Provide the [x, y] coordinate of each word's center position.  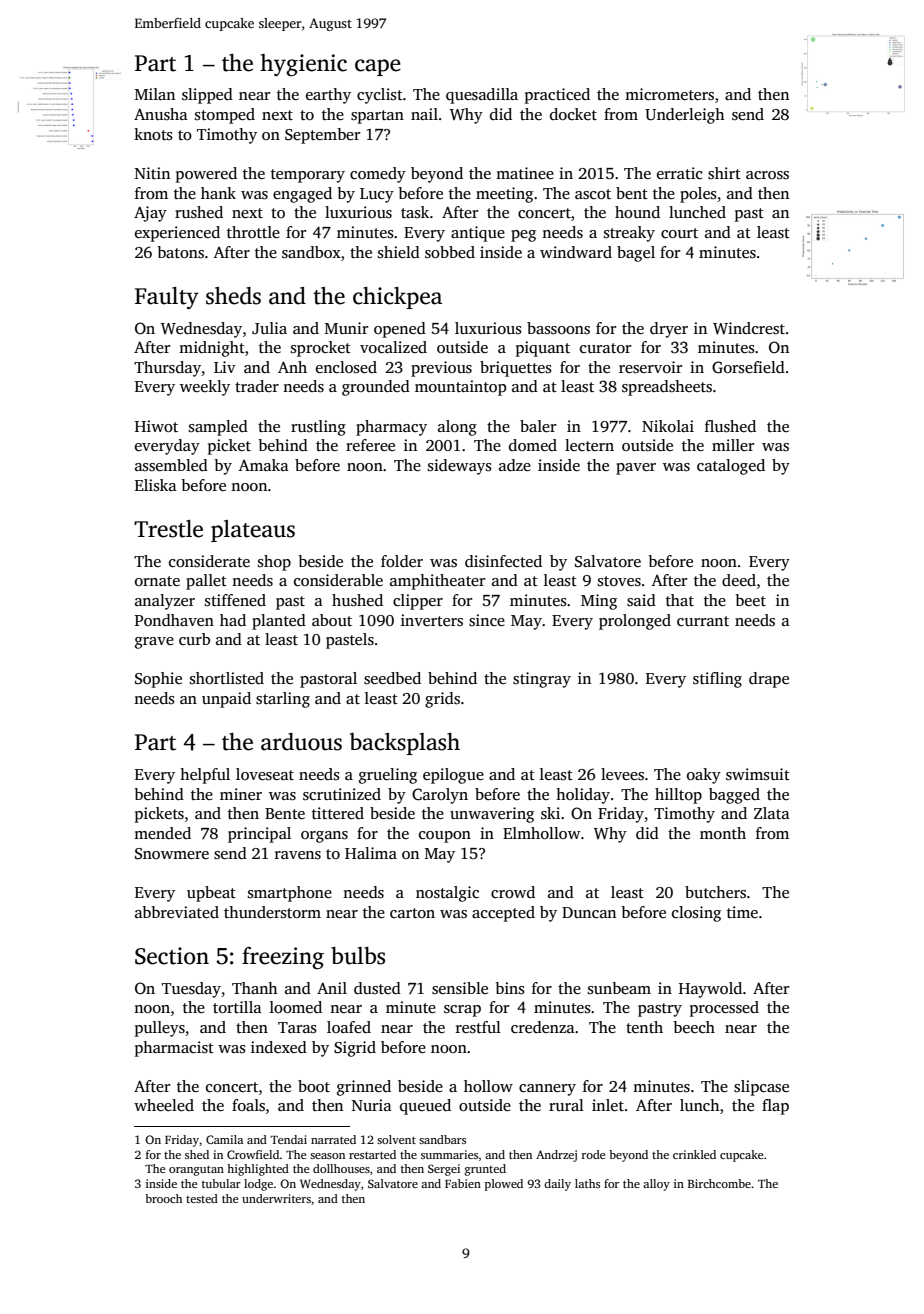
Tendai [289, 1139]
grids [442, 700]
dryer [669, 330]
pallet [206, 582]
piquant [543, 349]
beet [750, 600]
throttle [253, 232]
